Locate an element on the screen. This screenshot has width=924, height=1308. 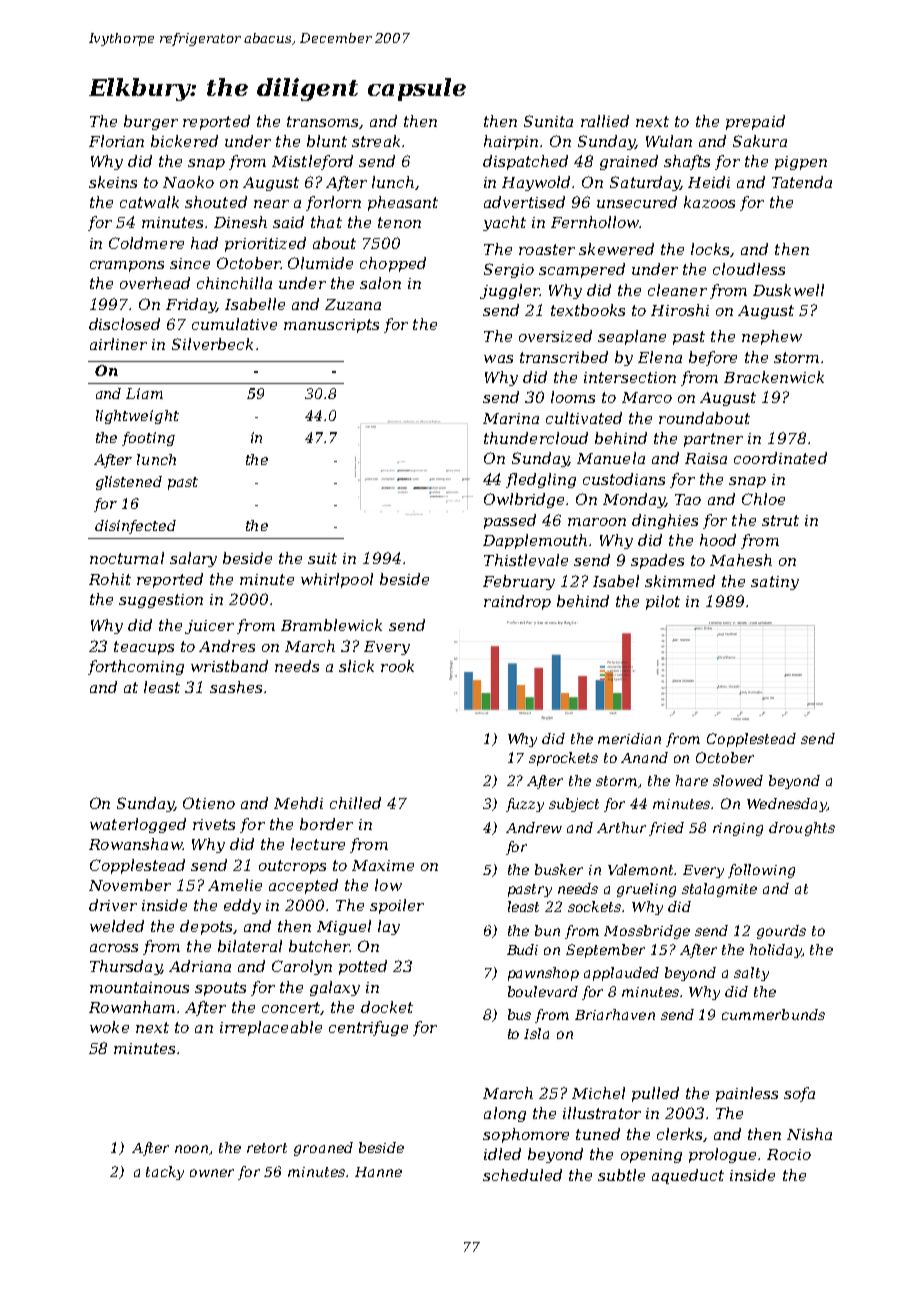
Heidi is located at coordinates (709, 182).
